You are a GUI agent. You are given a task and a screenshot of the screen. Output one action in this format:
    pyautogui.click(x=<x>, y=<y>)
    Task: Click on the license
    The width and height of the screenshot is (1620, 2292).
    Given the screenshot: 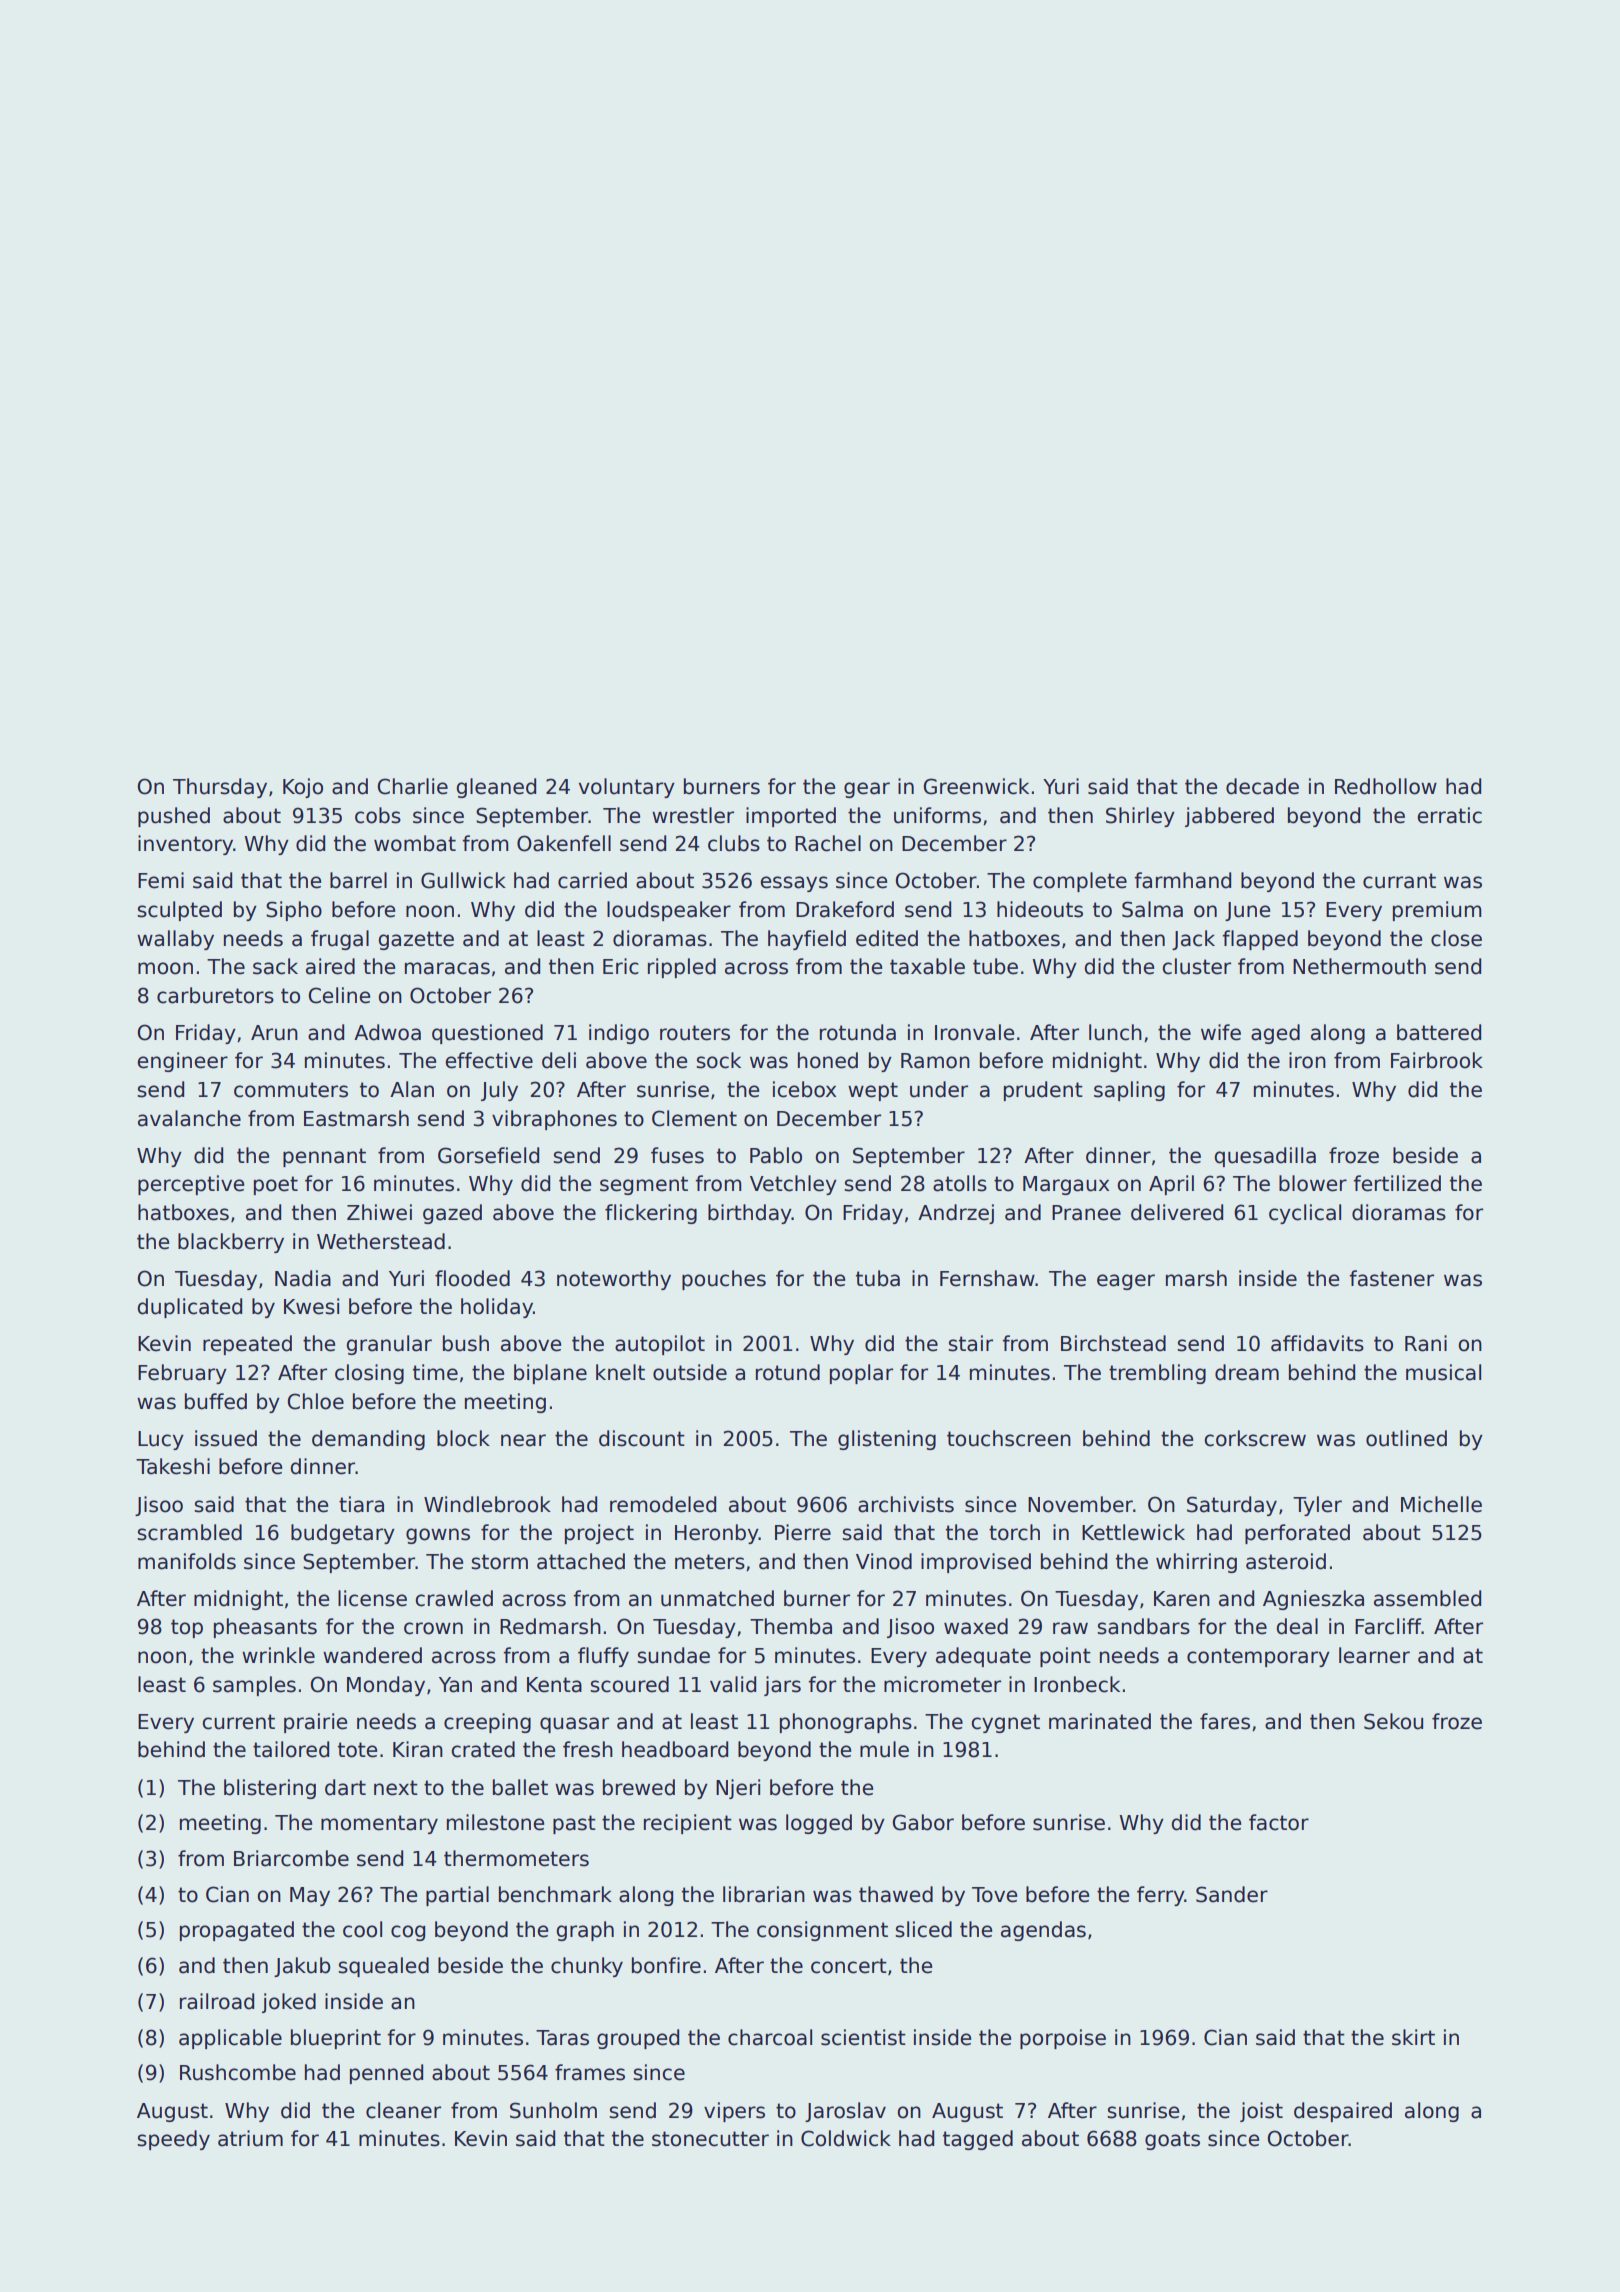 What is the action you would take?
    pyautogui.click(x=372, y=1598)
